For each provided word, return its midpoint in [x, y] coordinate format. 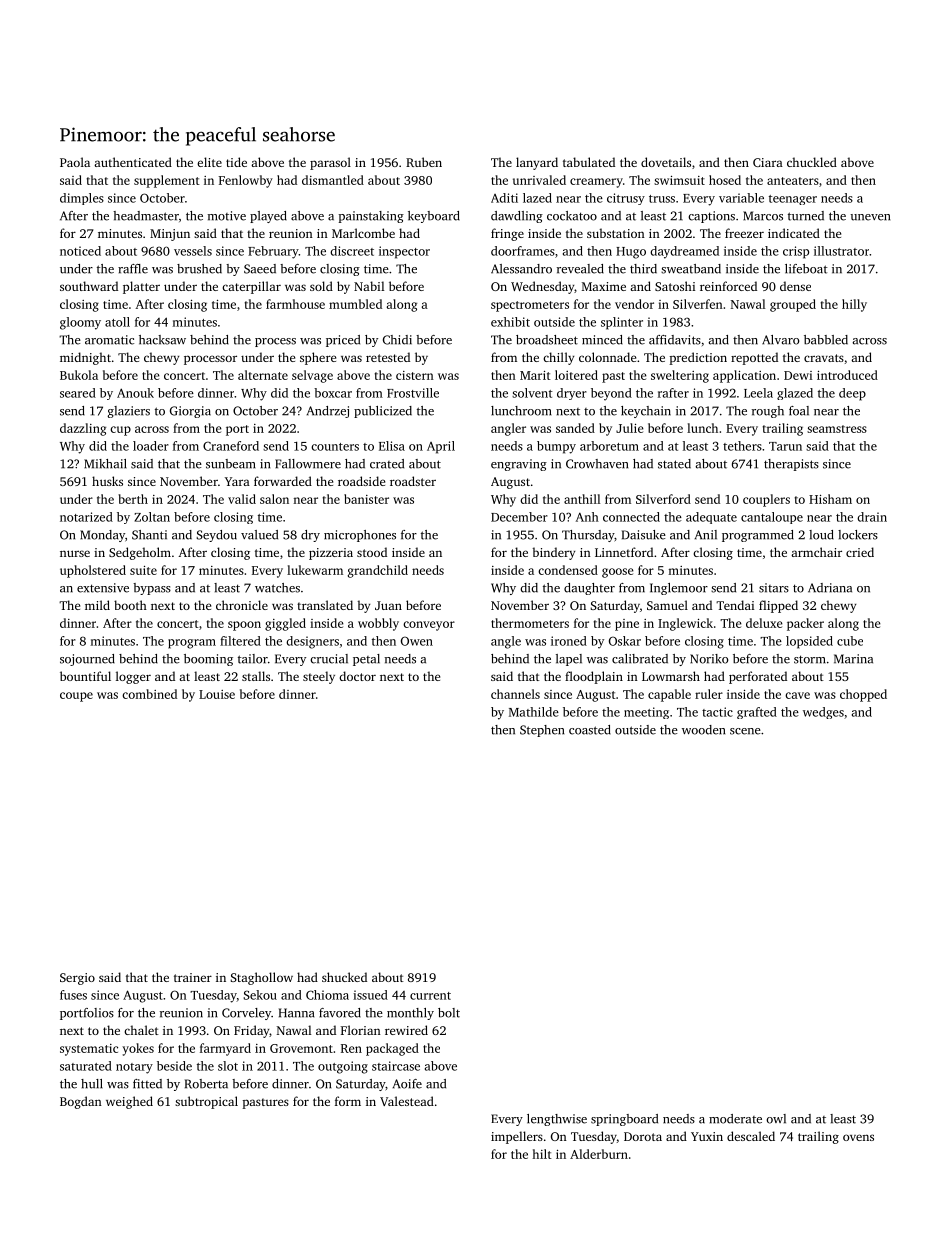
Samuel [667, 605]
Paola [75, 162]
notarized [86, 517]
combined [149, 694]
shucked [344, 977]
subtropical [206, 1102]
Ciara [768, 162]
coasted [590, 730]
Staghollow [261, 978]
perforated [758, 677]
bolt [449, 1013]
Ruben [424, 162]
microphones [360, 536]
